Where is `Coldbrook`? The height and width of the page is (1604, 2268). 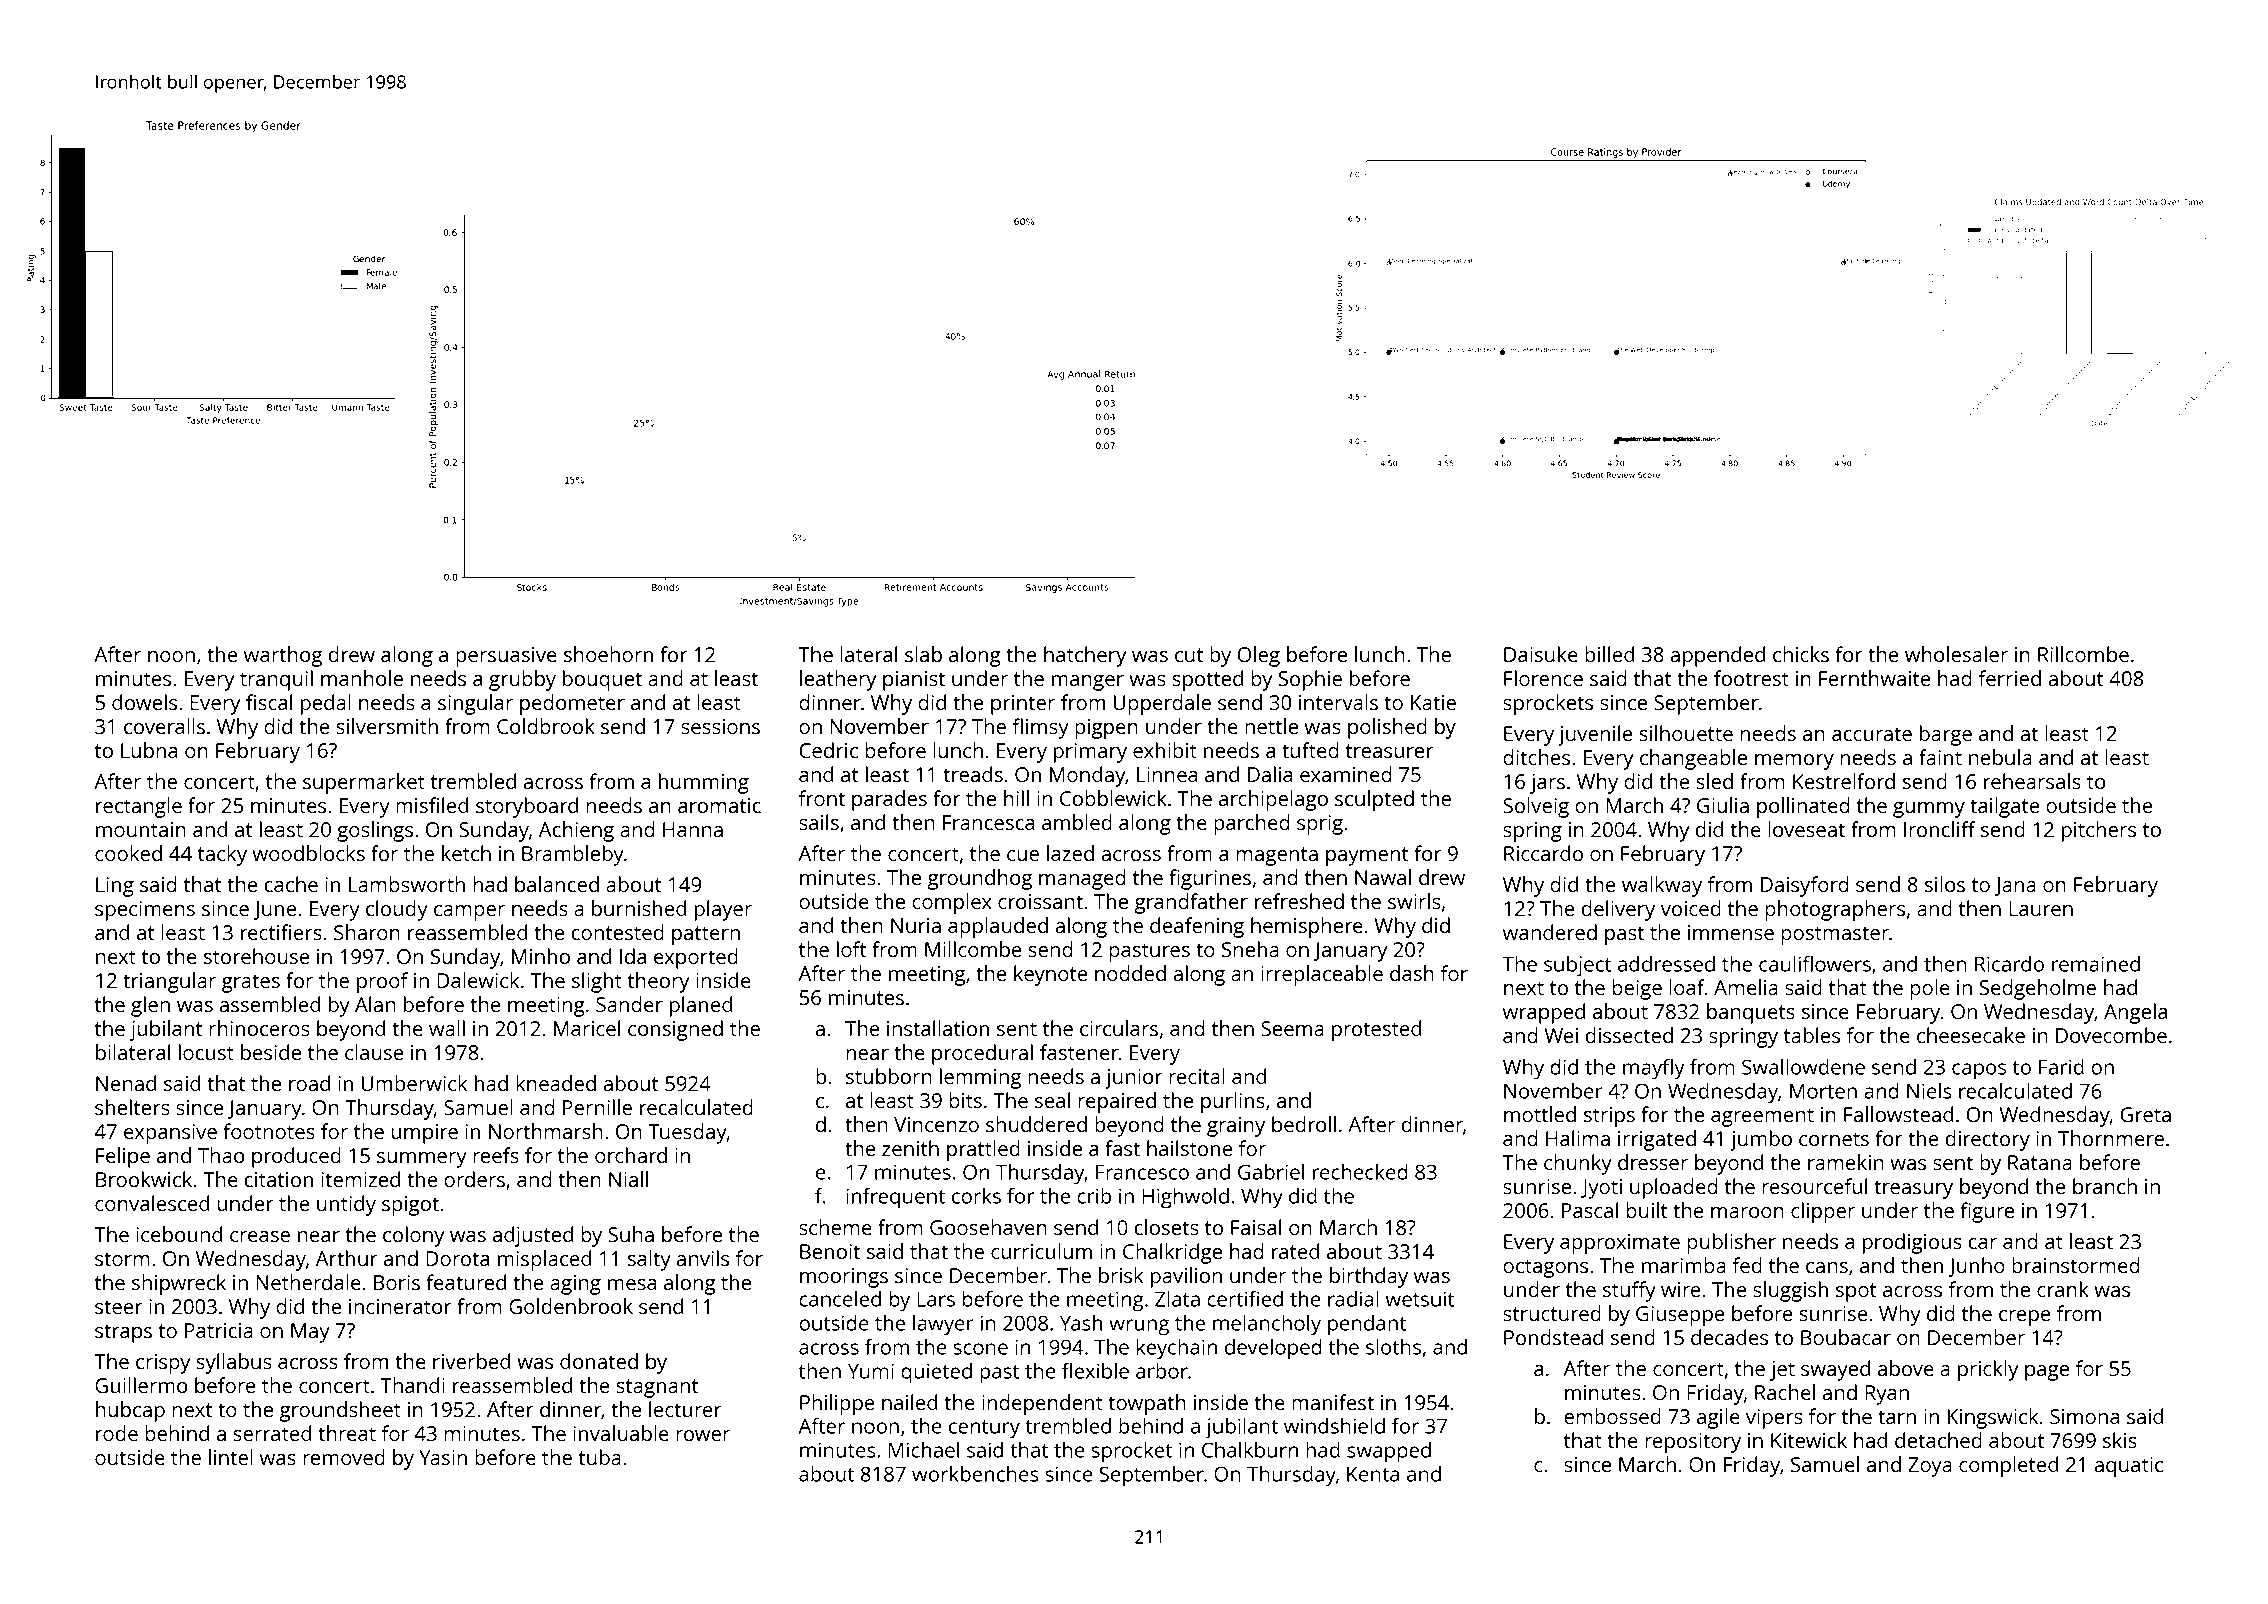 Coldbrook is located at coordinates (546, 726).
